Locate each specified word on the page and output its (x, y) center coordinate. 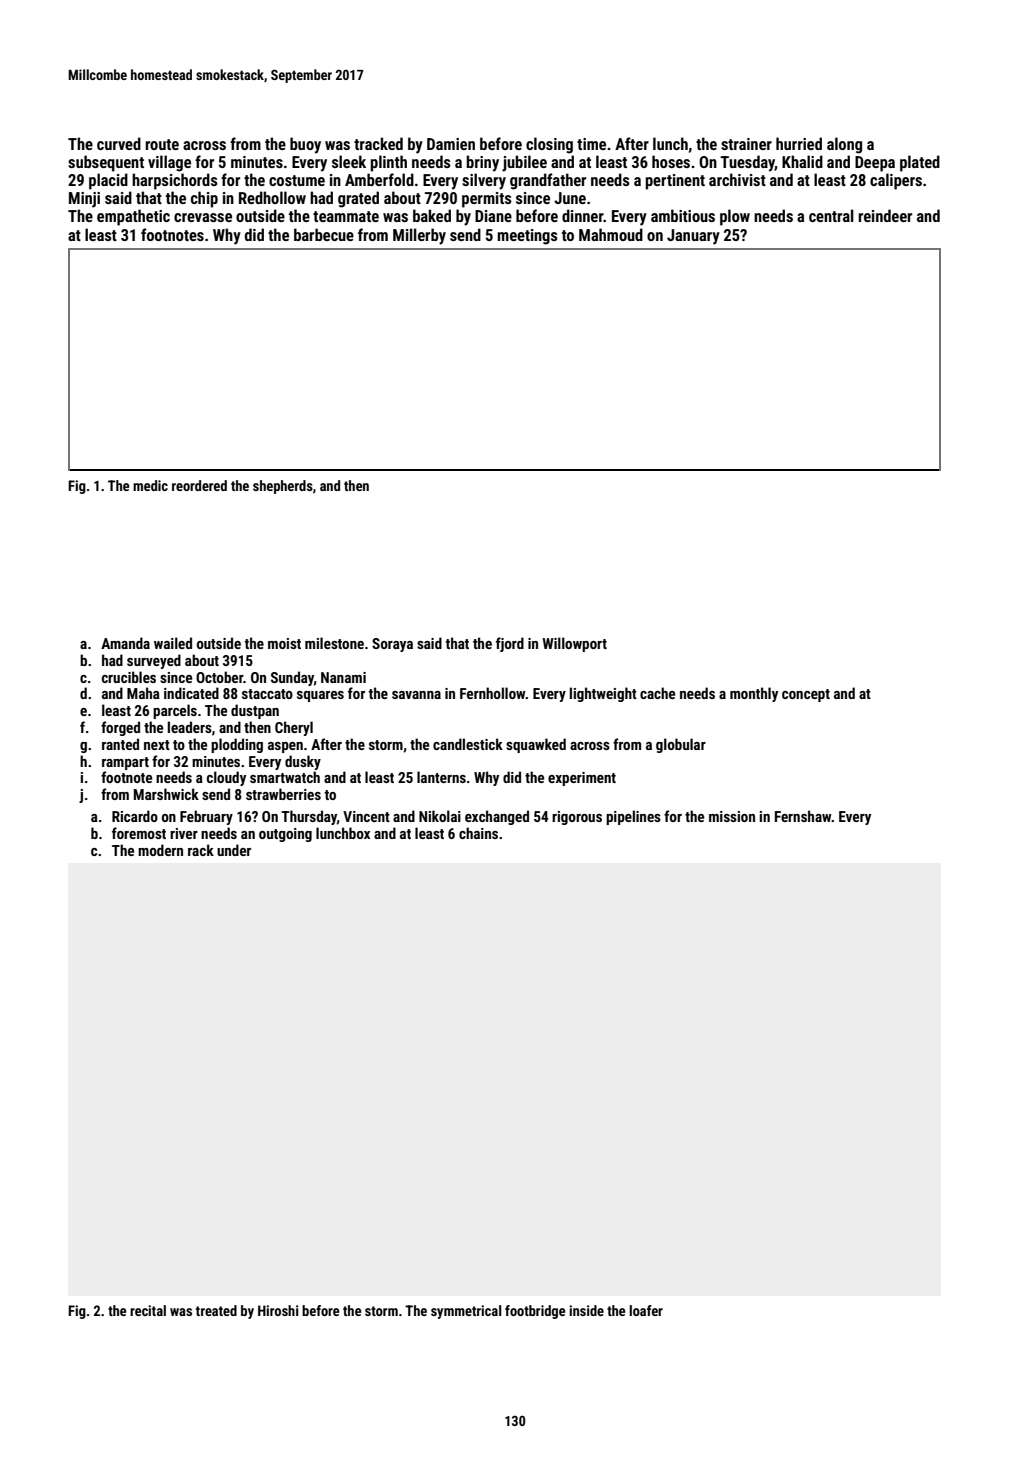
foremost (139, 833)
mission (732, 816)
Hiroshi (278, 1310)
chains (478, 833)
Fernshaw (803, 816)
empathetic (133, 217)
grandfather (548, 181)
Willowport (574, 644)
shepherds (283, 487)
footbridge (535, 1312)
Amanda (125, 643)
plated (920, 163)
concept (806, 695)
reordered (199, 485)
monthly (754, 694)
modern (160, 850)
